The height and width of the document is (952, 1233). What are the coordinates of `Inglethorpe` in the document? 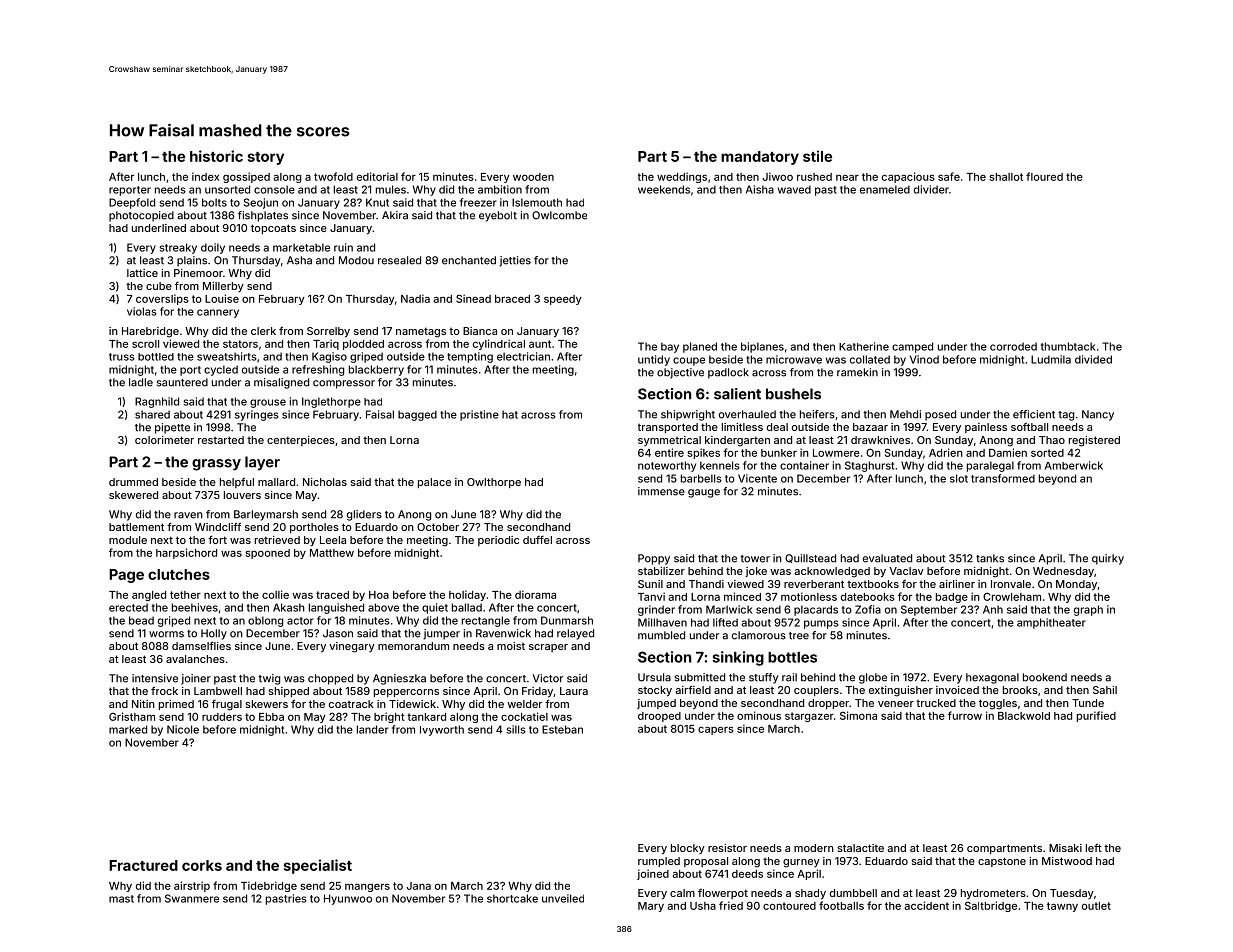 It's located at (331, 402).
